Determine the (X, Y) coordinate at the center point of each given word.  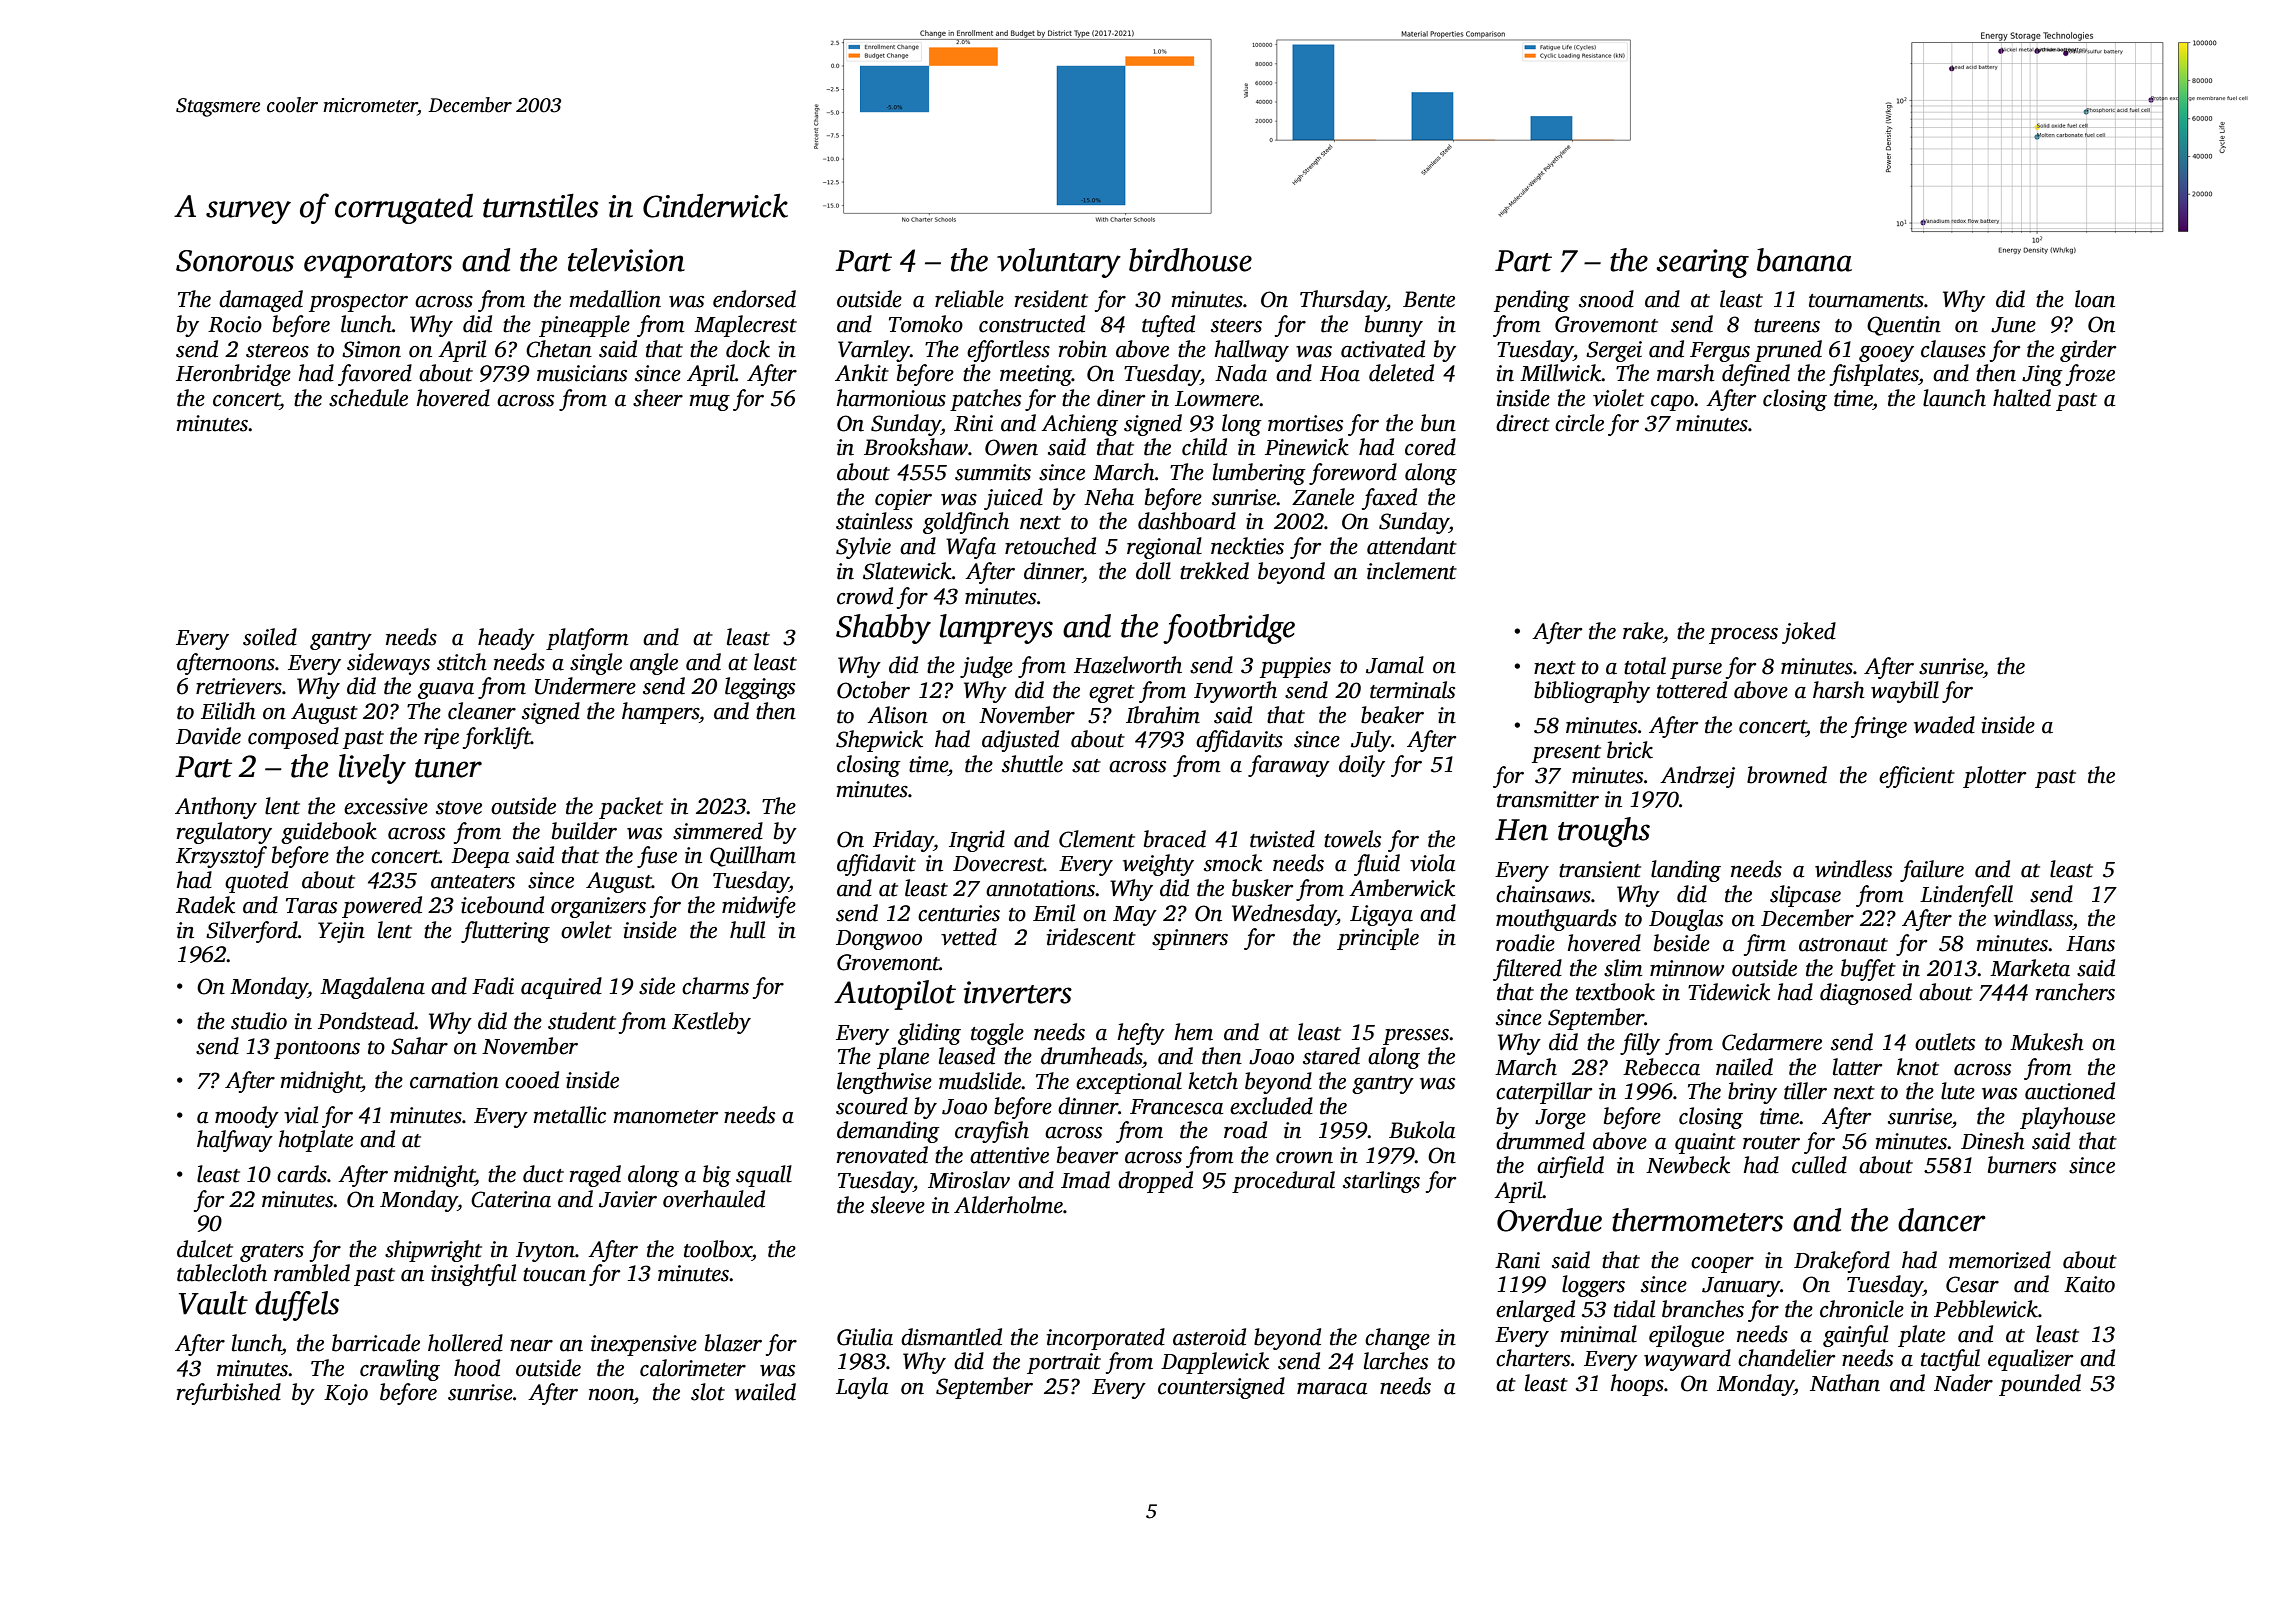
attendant (1412, 546)
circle (1579, 423)
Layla (862, 1388)
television (626, 260)
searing (1702, 263)
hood (477, 1368)
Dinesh (1993, 1141)
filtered (1527, 970)
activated (1383, 349)
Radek (205, 905)
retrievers (239, 686)
